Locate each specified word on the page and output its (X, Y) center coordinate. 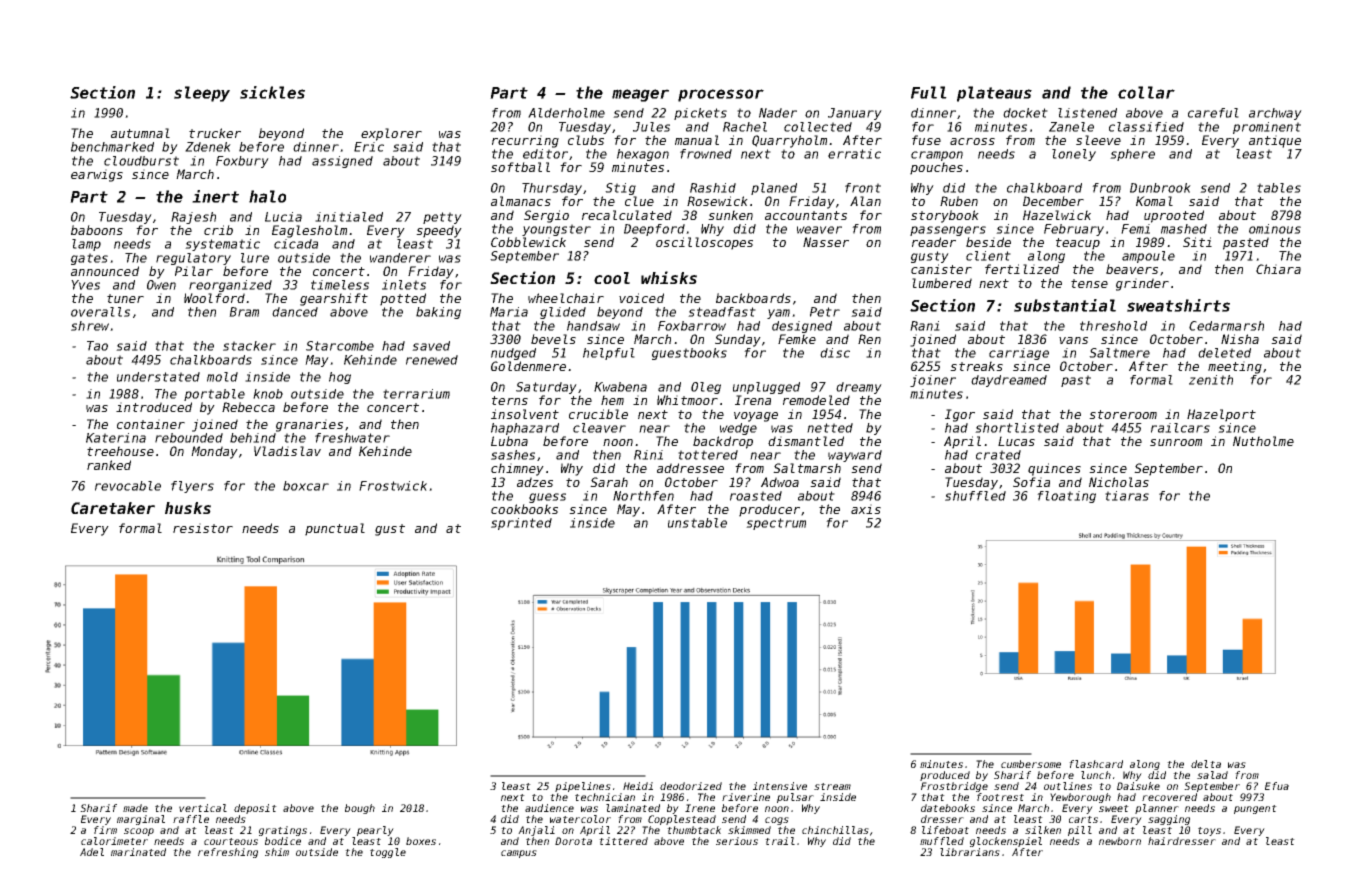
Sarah (609, 482)
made (135, 808)
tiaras (1127, 496)
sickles (272, 92)
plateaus (994, 94)
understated (158, 377)
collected (818, 127)
